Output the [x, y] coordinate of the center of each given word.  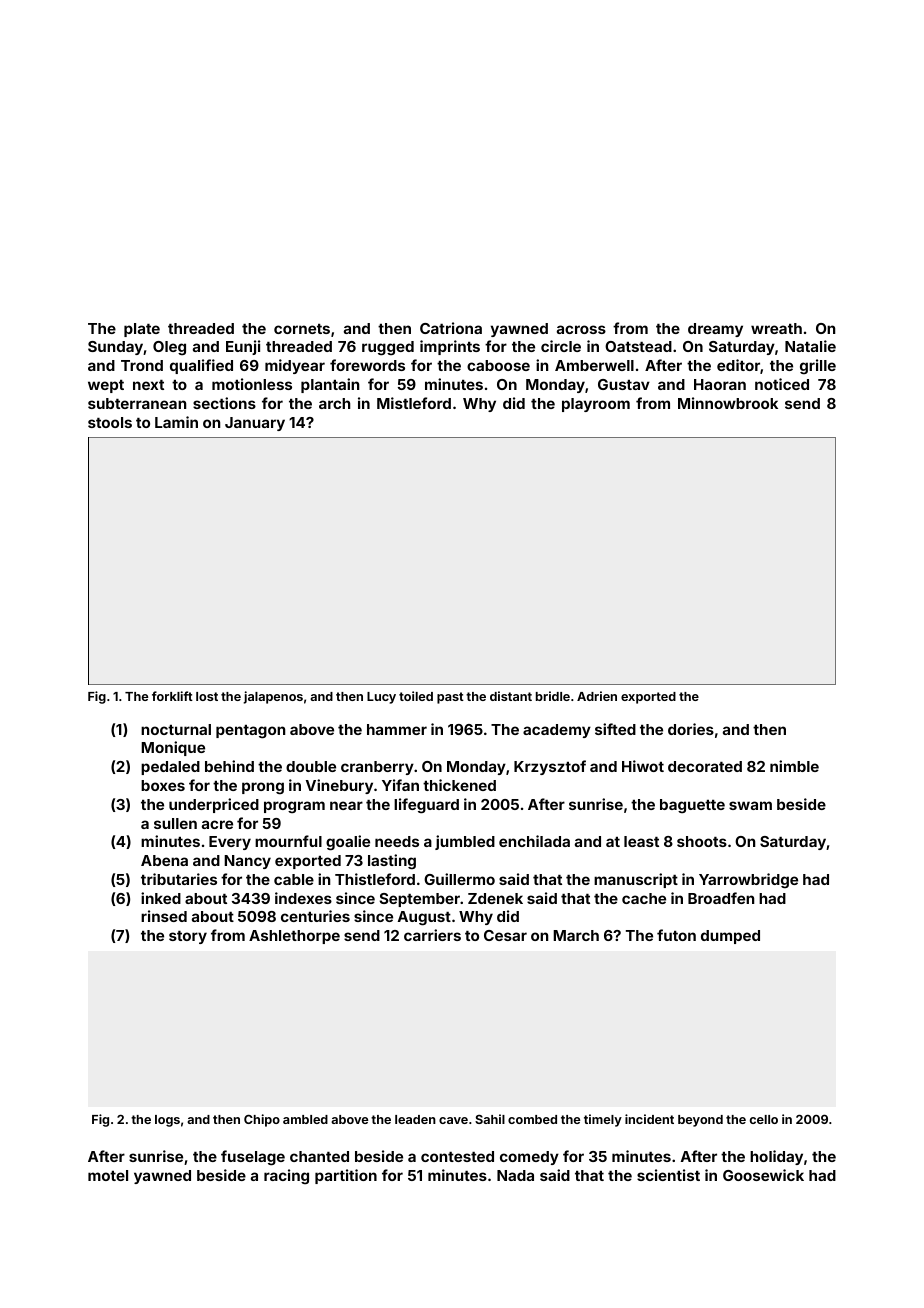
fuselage [253, 1158]
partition [346, 1176]
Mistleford [414, 403]
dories [691, 729]
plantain [330, 385]
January [255, 424]
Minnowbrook [728, 403]
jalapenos [273, 697]
